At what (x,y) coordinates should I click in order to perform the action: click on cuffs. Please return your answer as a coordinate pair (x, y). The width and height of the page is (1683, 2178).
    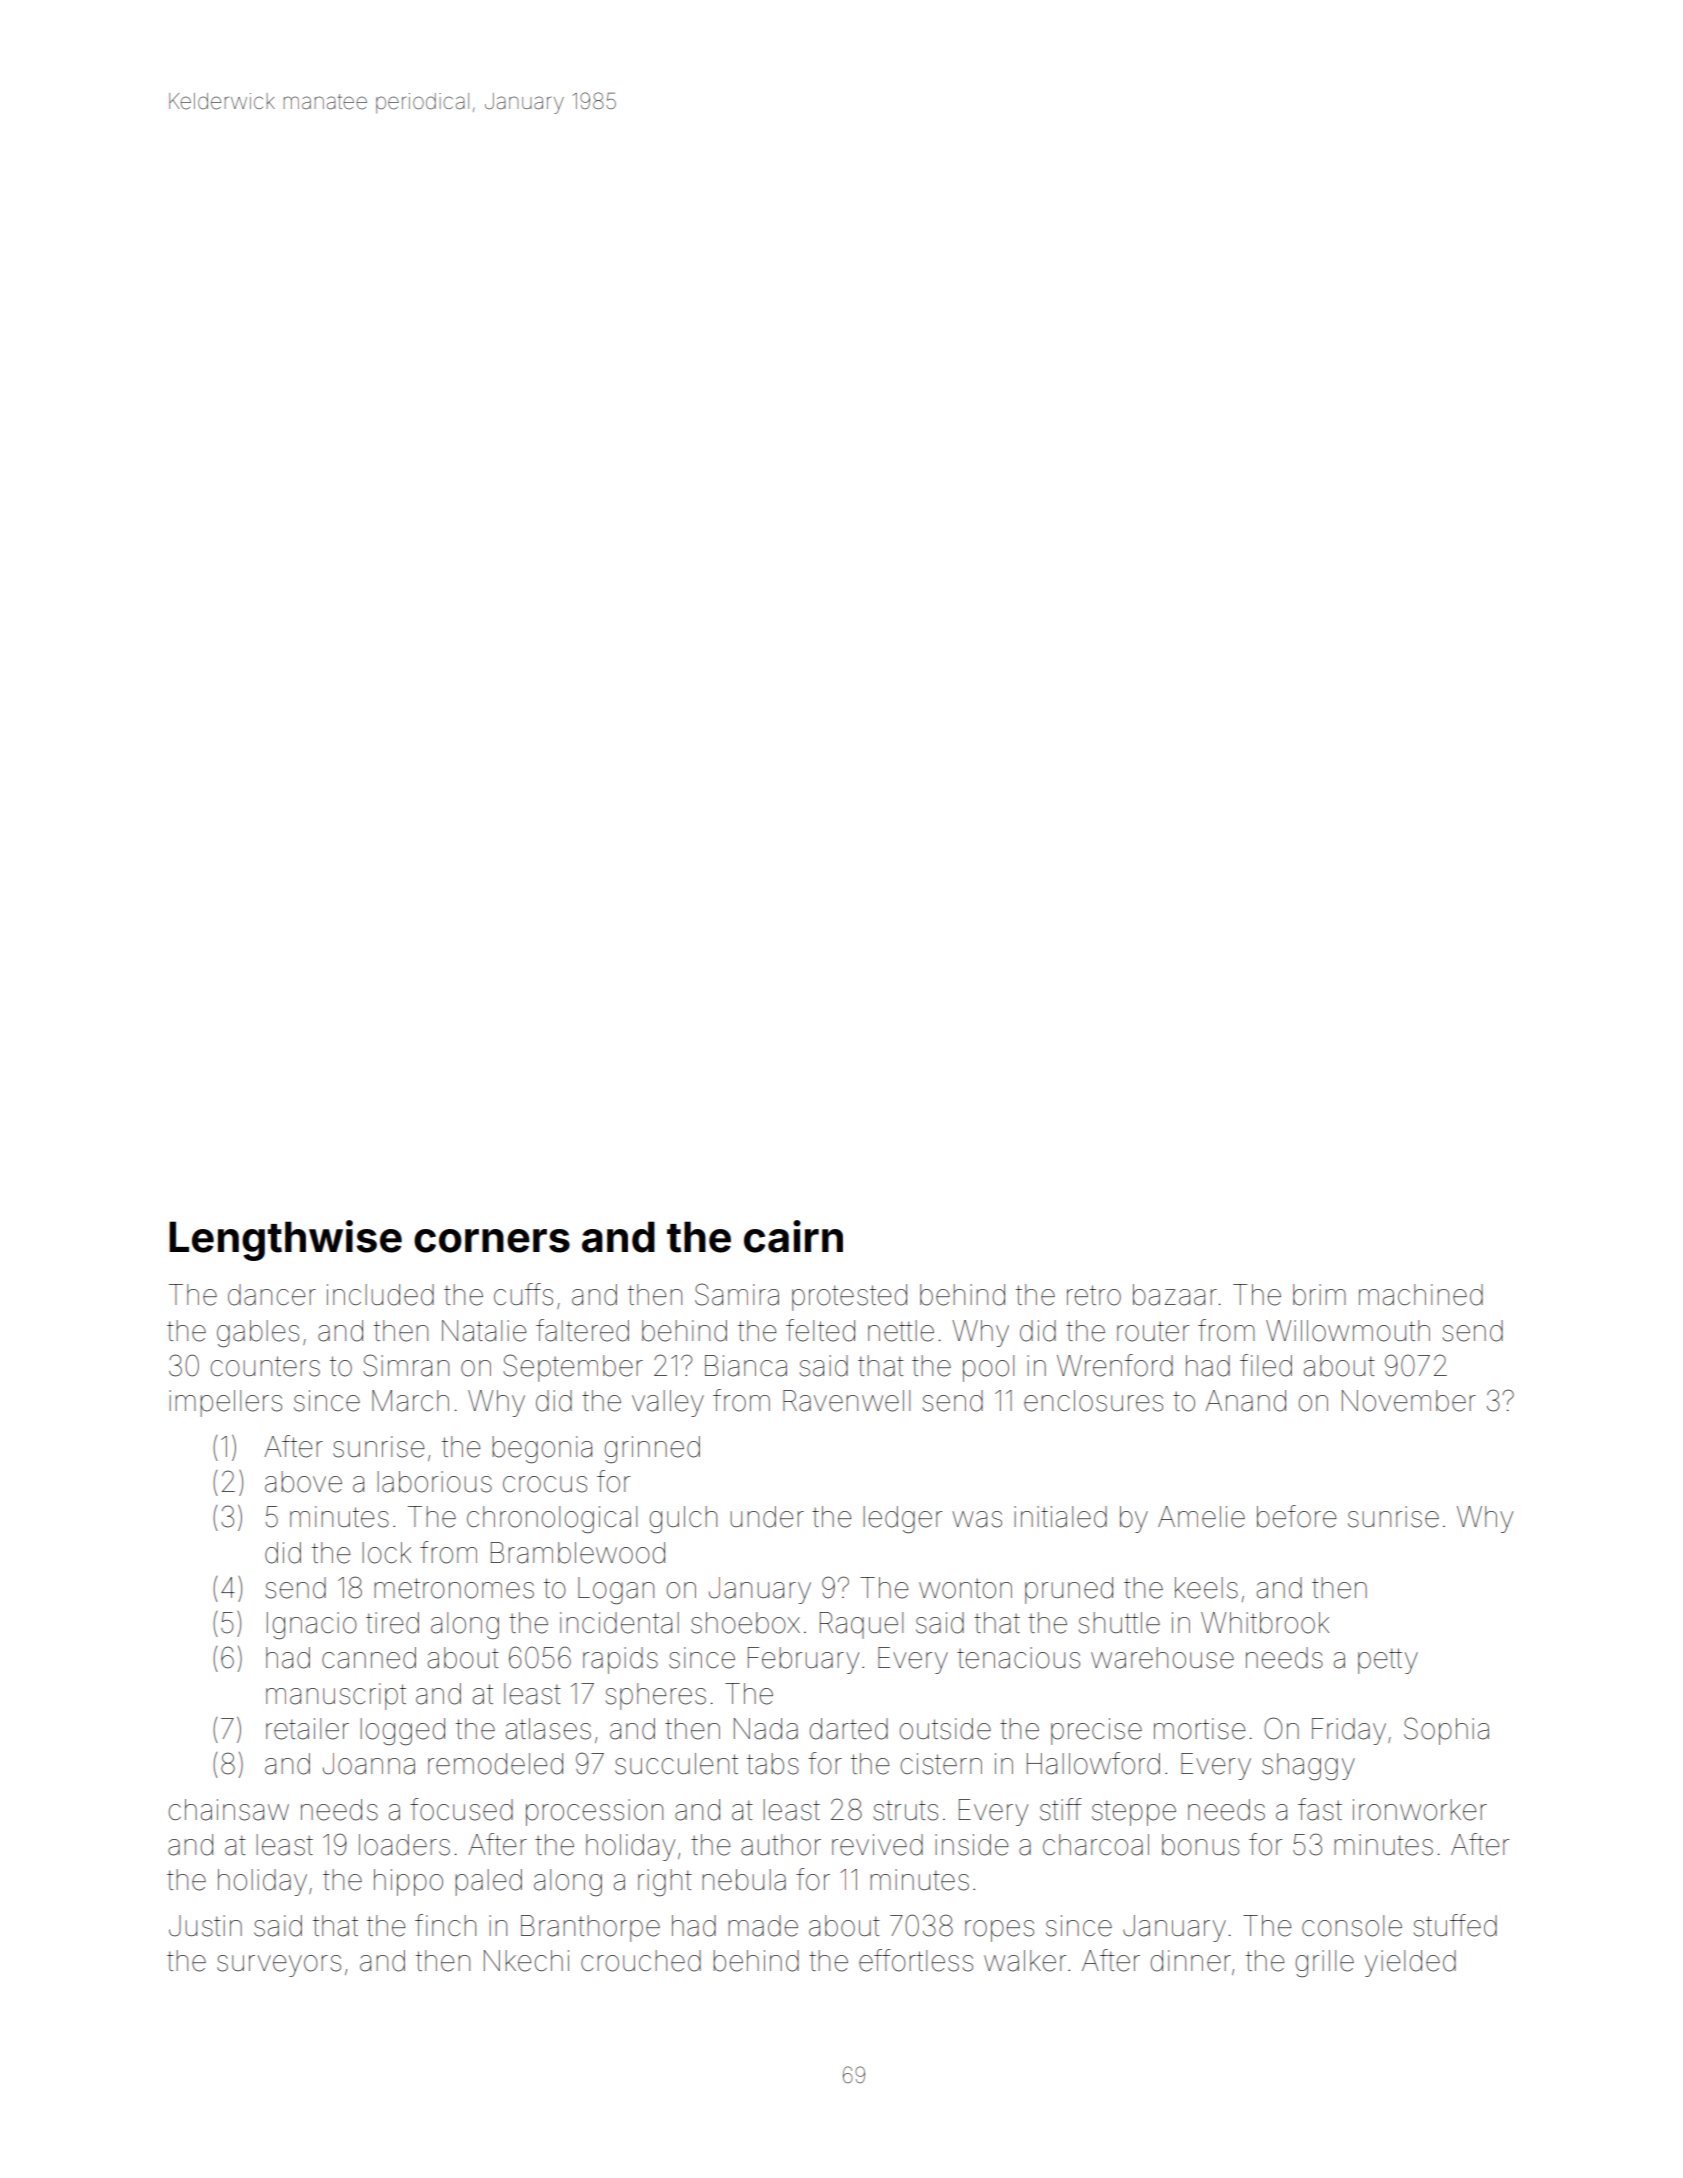
    Looking at the image, I should click on (523, 1294).
